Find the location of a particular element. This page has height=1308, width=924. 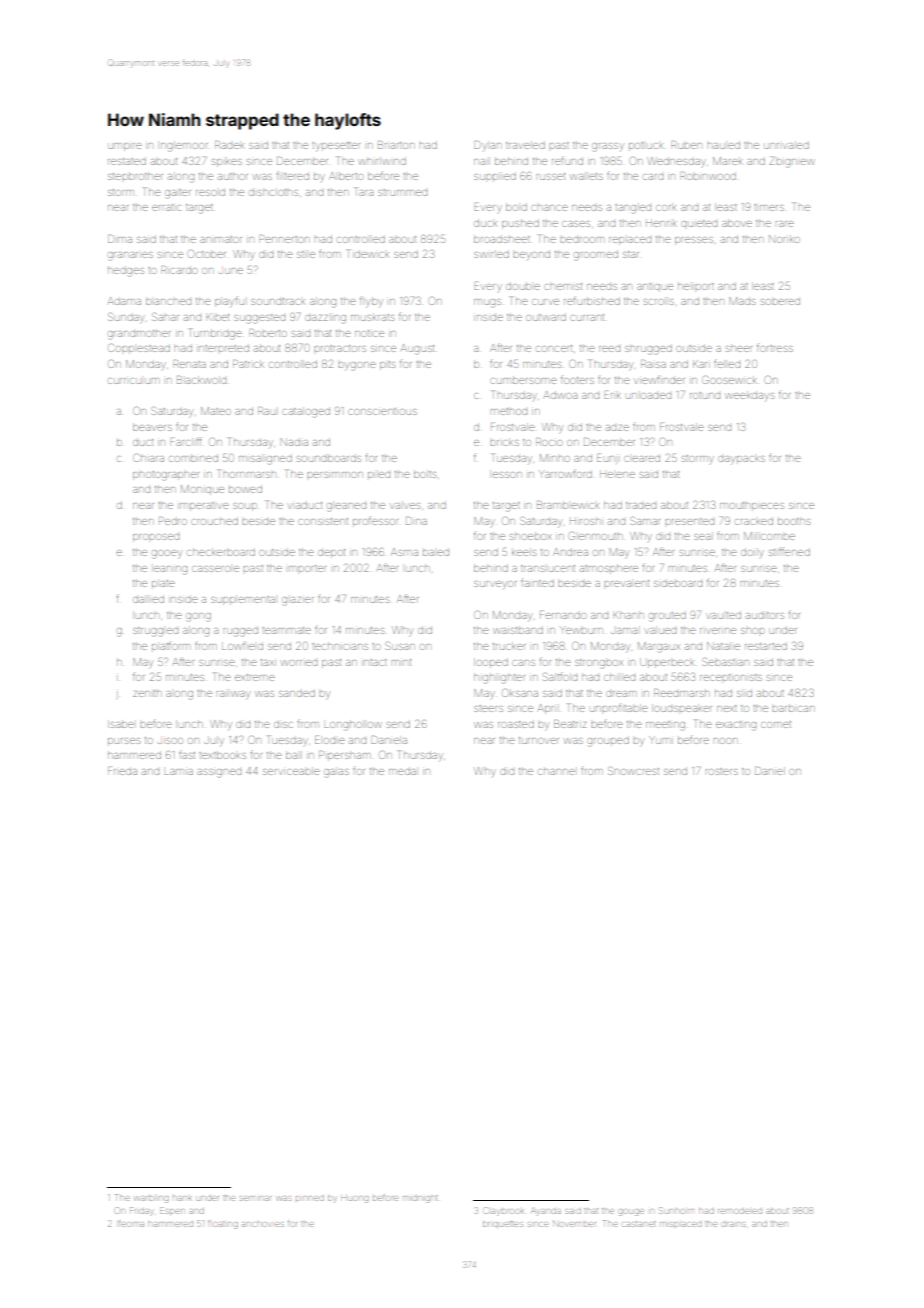

gong is located at coordinates (198, 617).
